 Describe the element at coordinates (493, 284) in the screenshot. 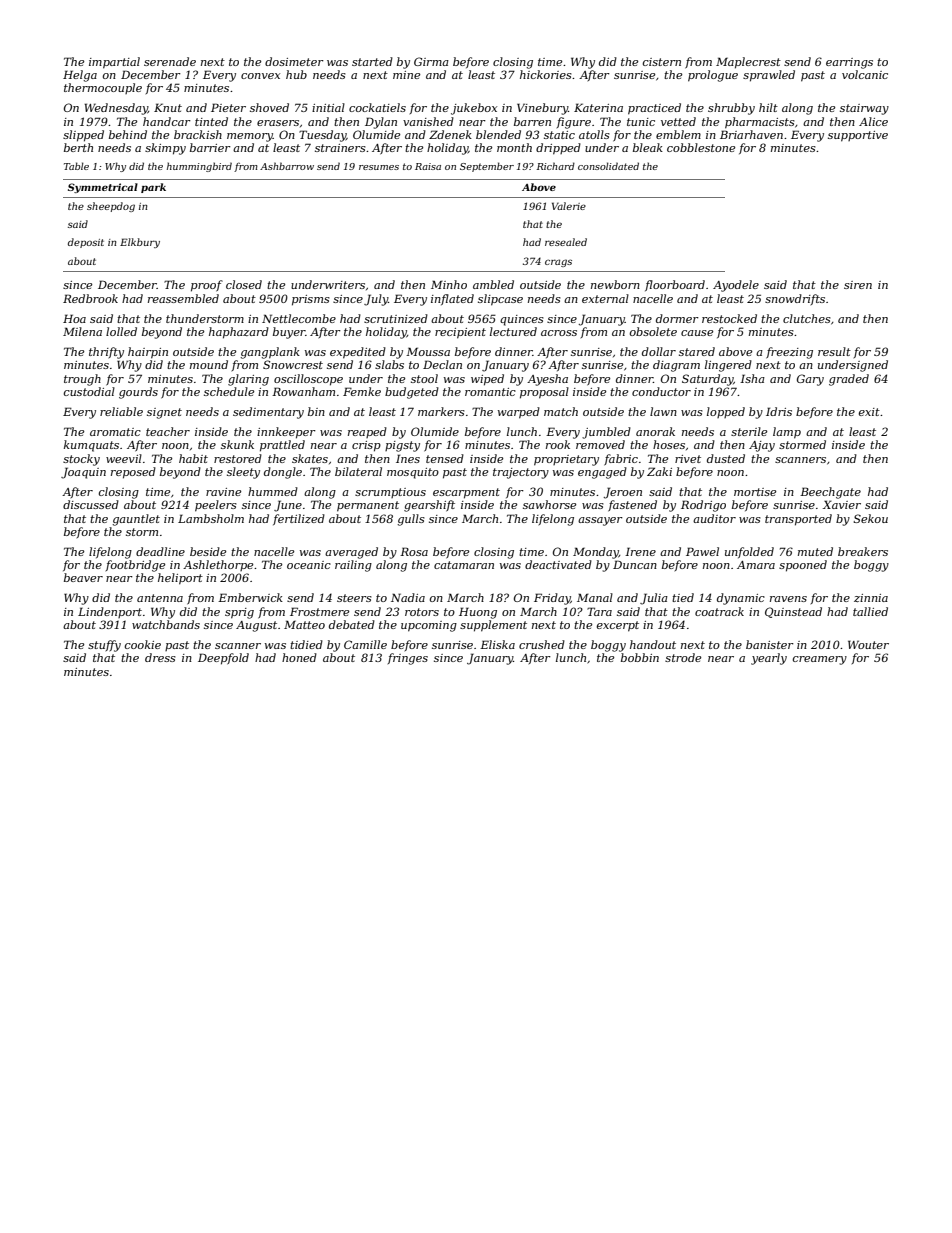

I see `ambled` at that location.
